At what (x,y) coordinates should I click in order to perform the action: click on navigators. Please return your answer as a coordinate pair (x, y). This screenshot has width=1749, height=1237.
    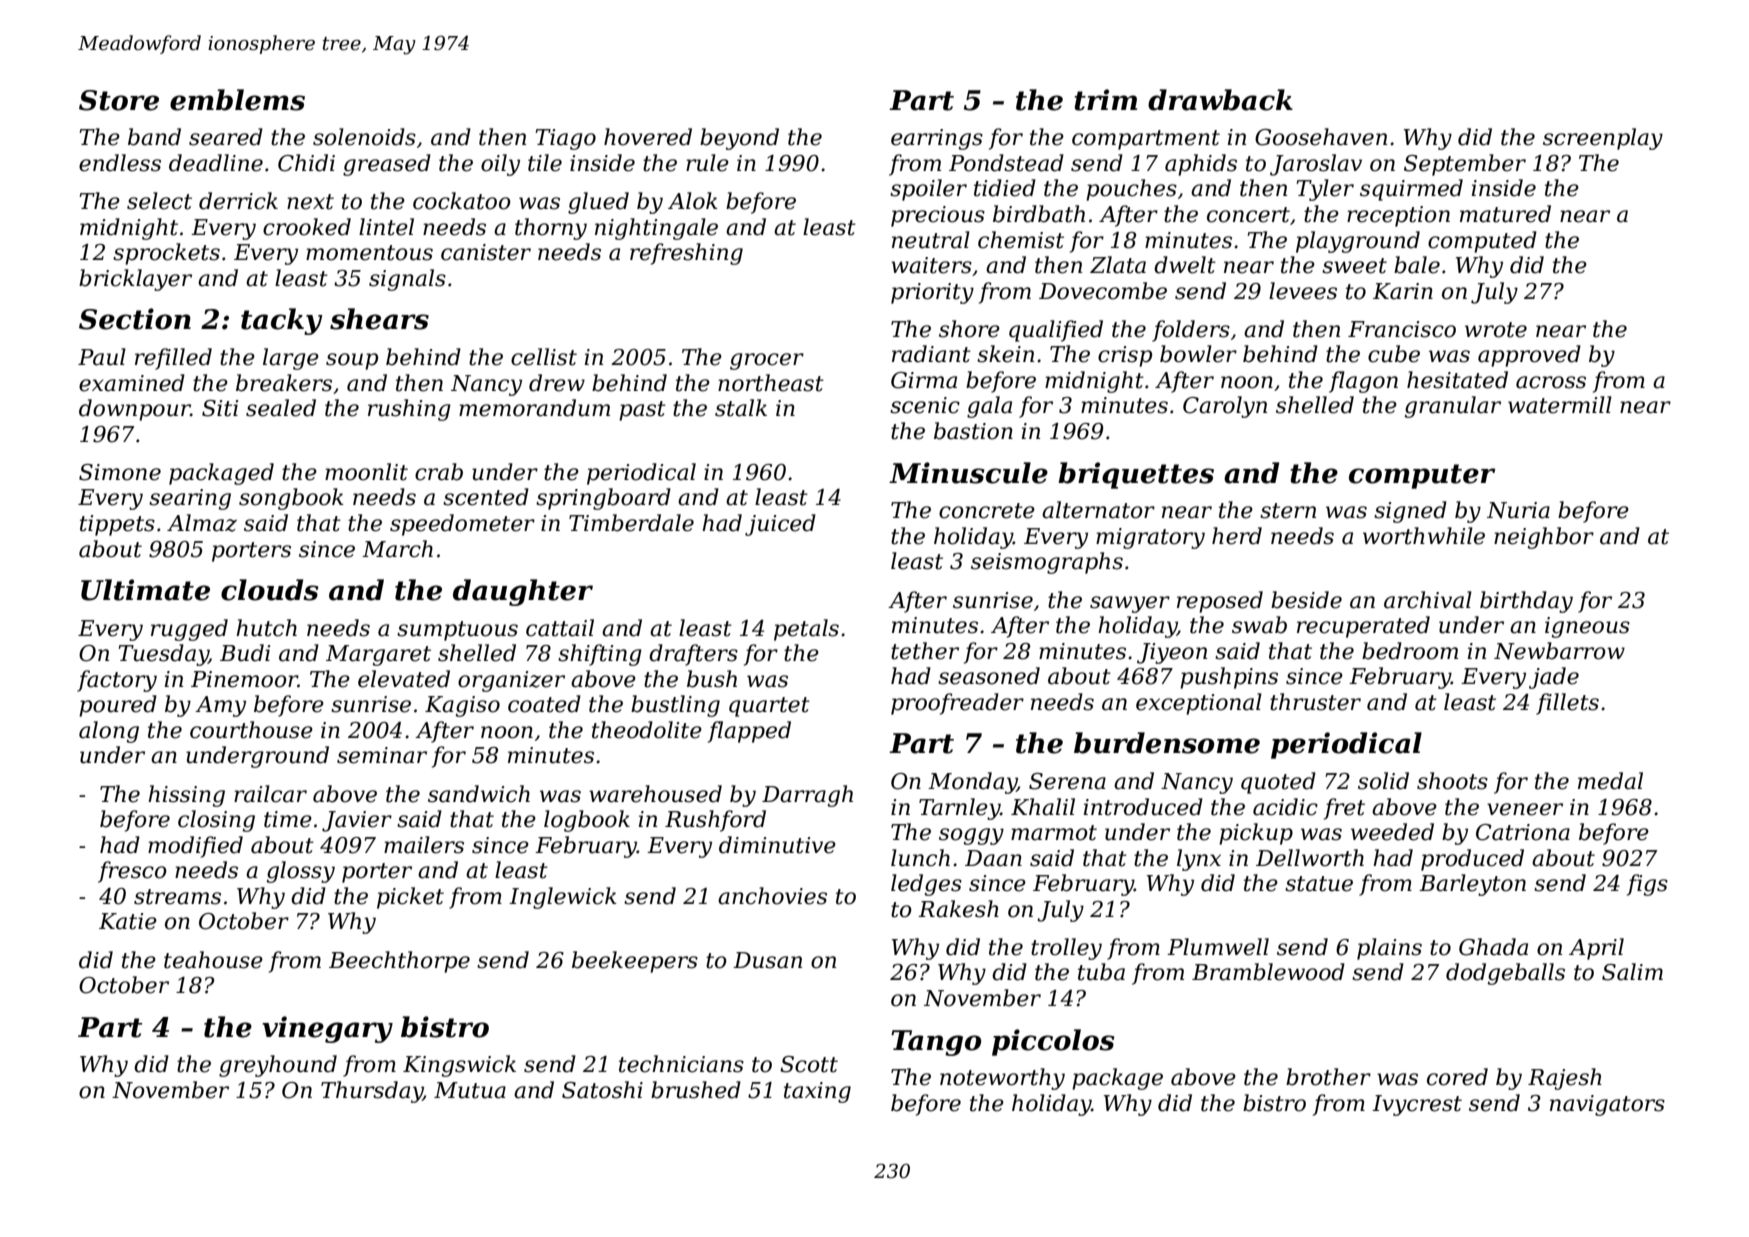
    Looking at the image, I should click on (1607, 1105).
